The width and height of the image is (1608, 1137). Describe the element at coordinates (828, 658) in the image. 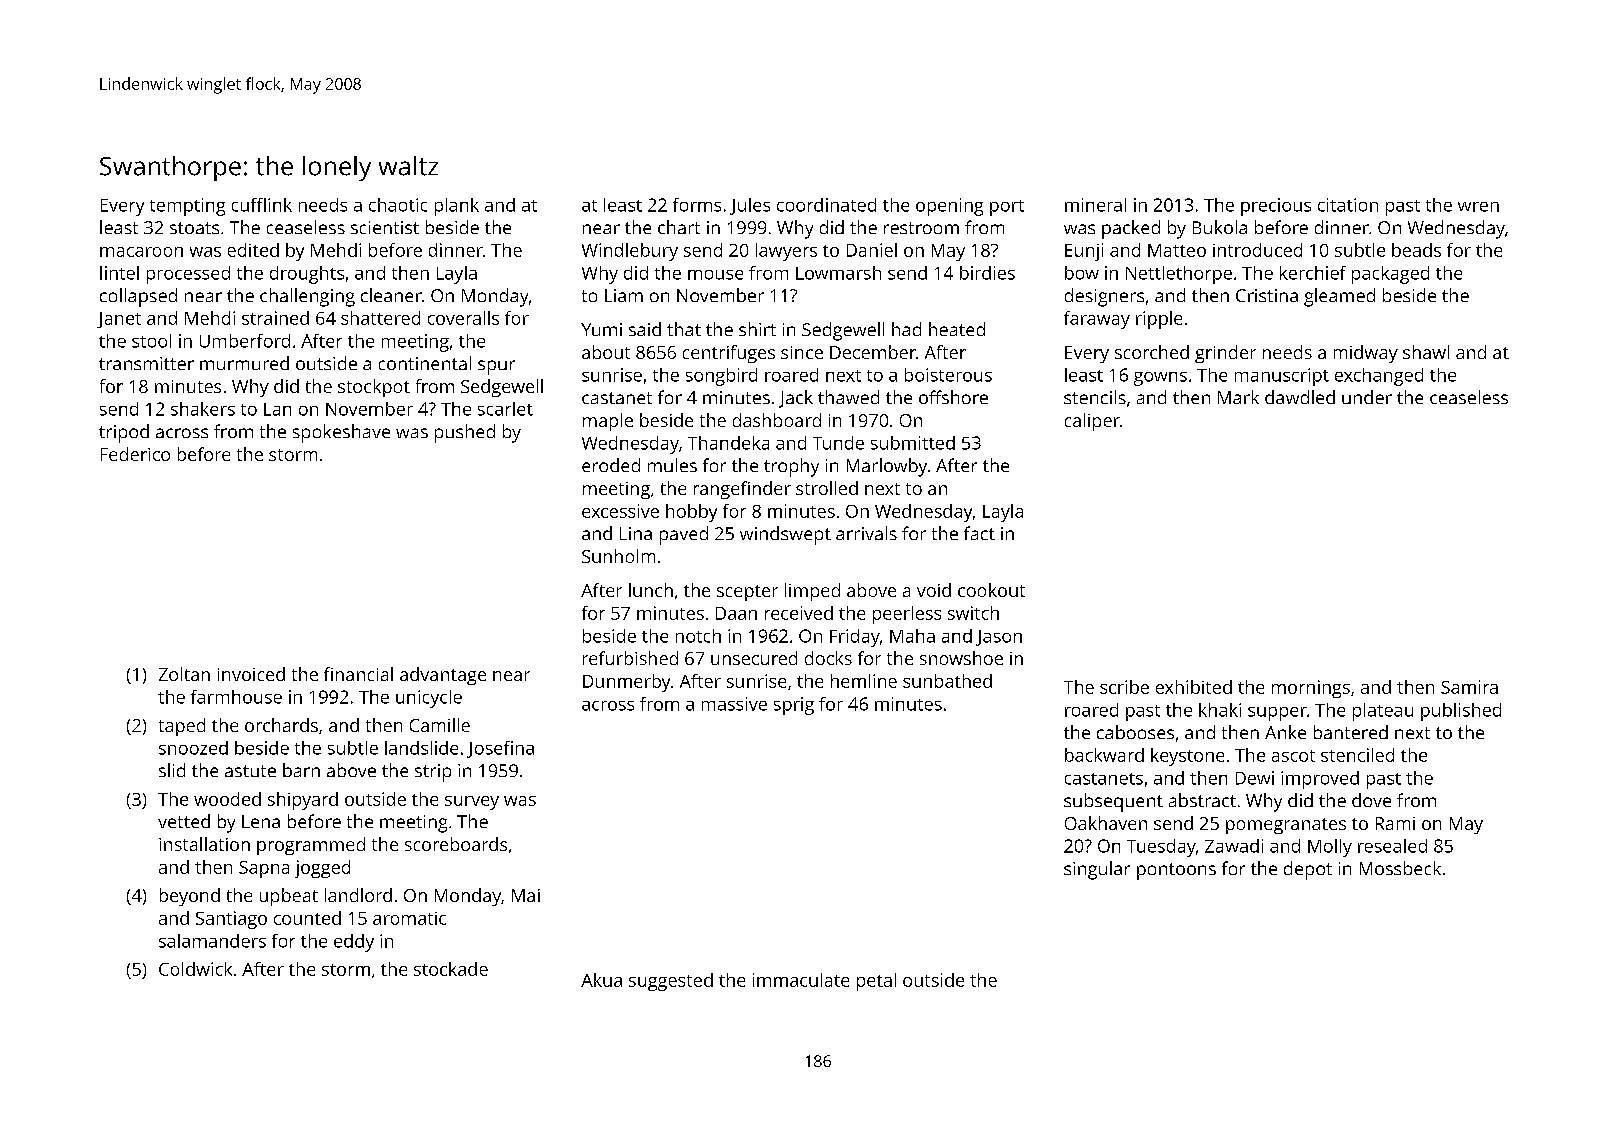

I see `docks` at that location.
